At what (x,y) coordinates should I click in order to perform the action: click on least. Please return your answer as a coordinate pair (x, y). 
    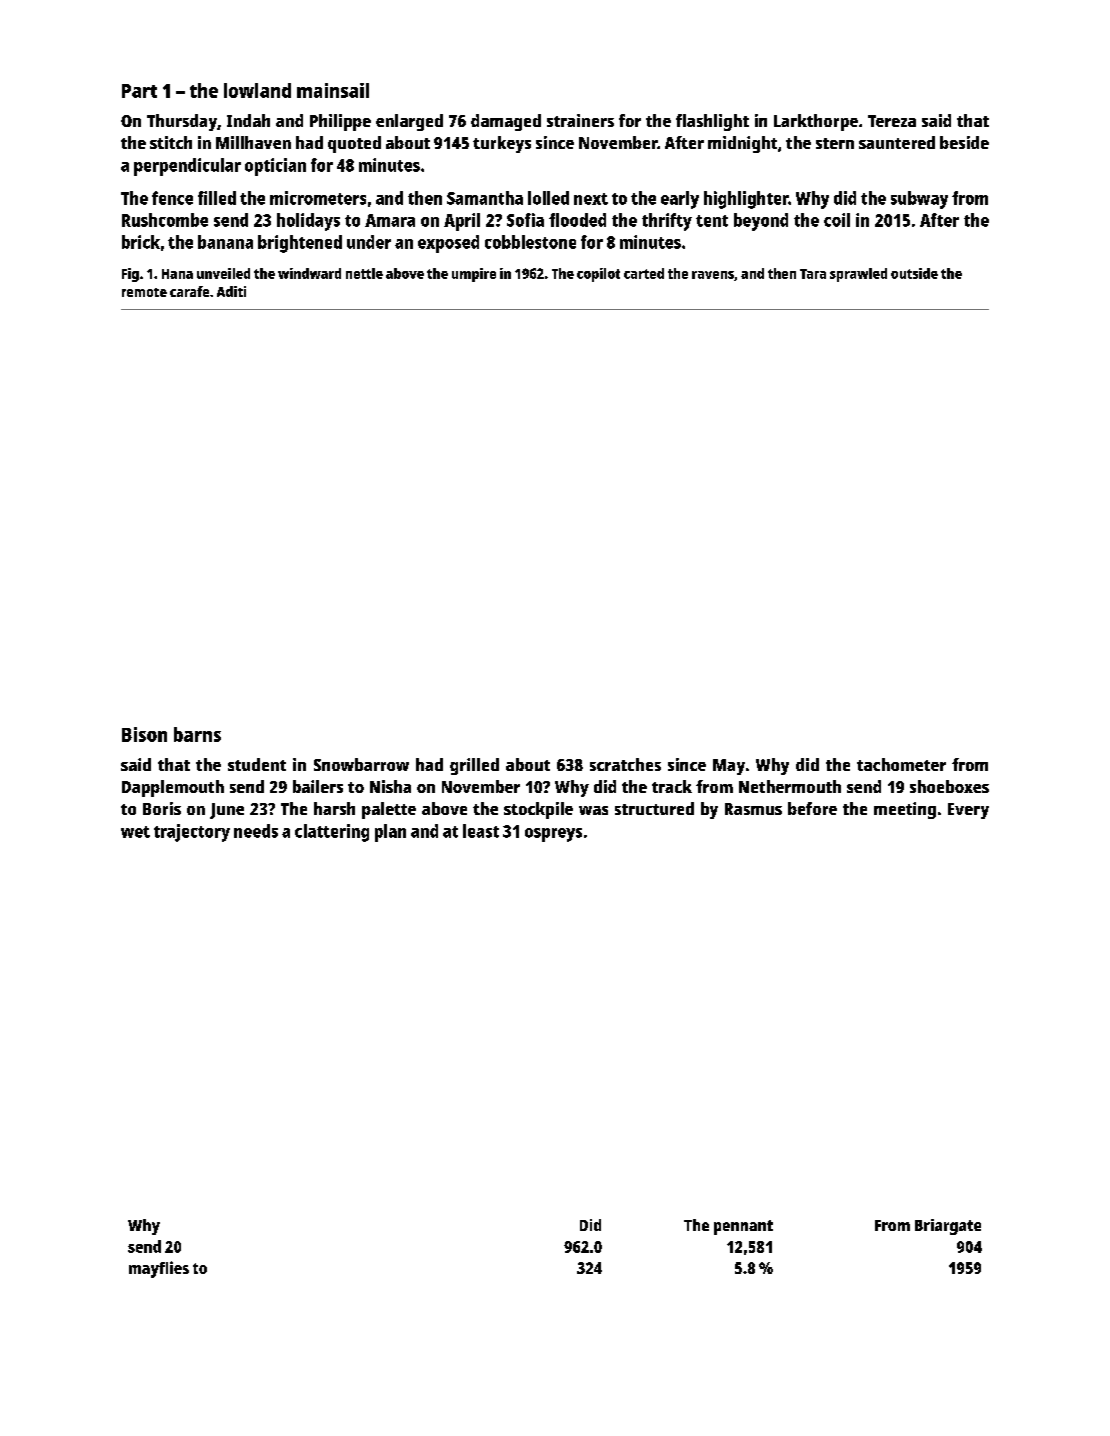
    Looking at the image, I should click on (481, 831).
